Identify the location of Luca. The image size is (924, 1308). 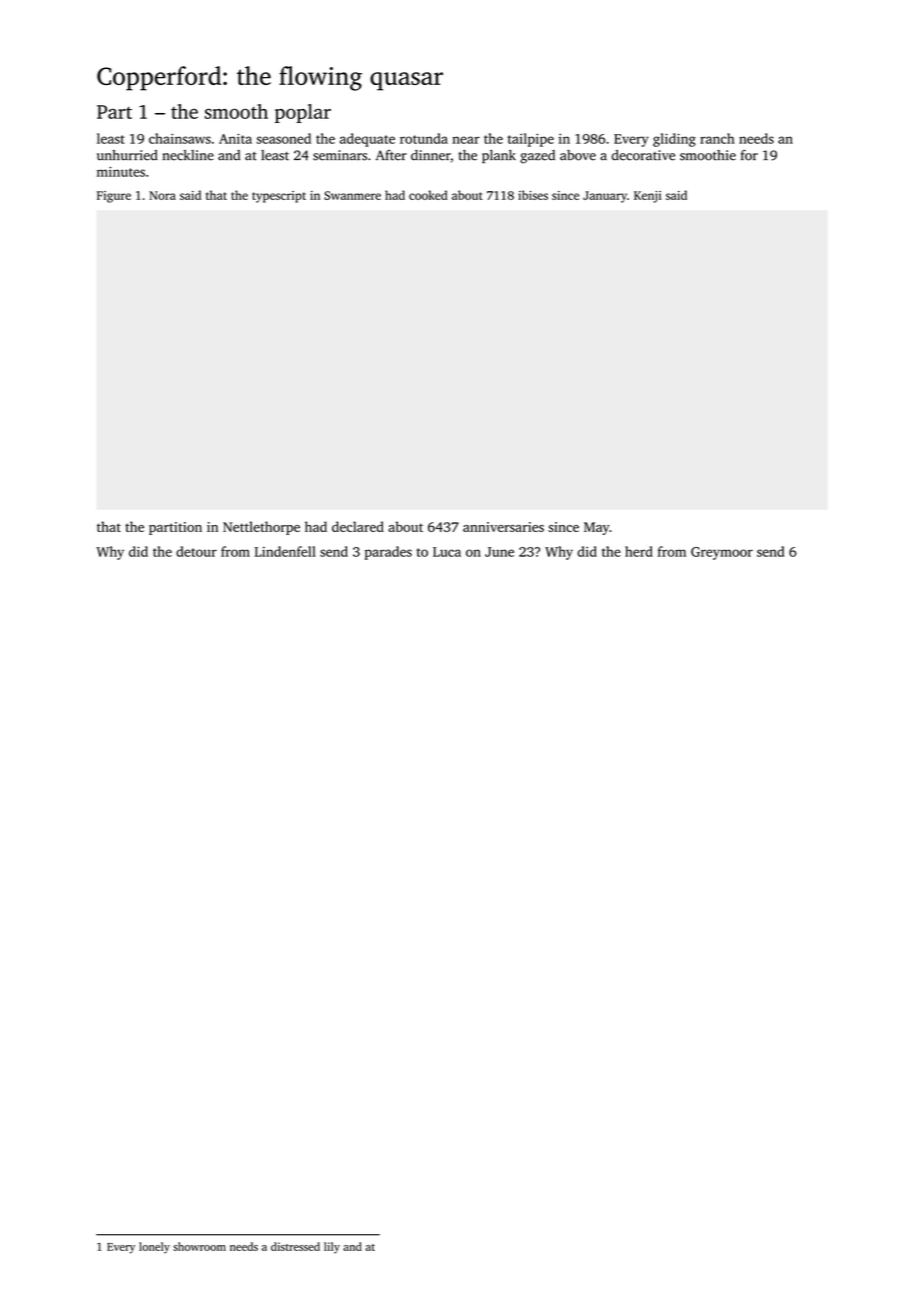
(447, 552).
